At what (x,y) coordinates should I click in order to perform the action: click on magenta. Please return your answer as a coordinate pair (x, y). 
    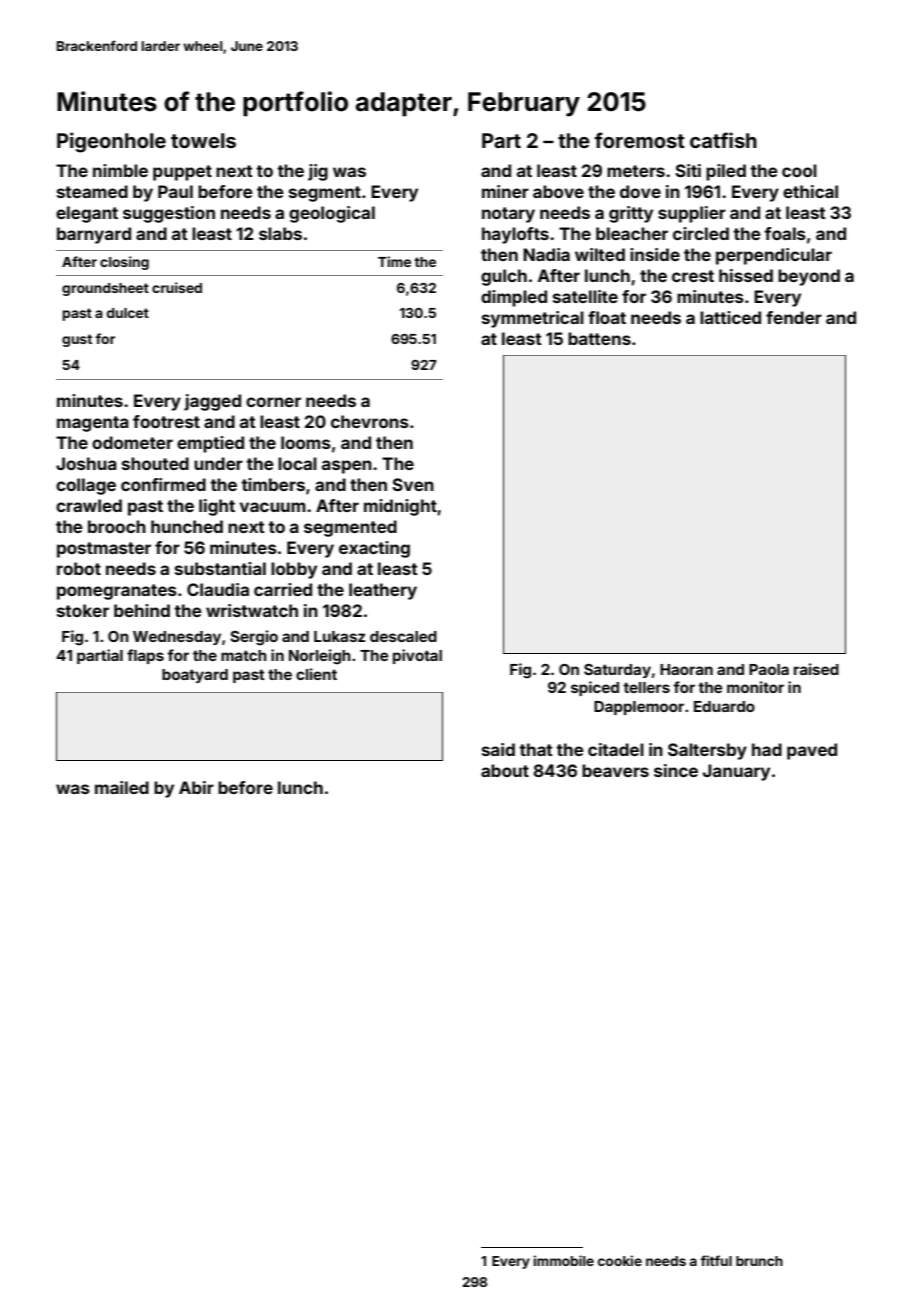
    Looking at the image, I should click on (93, 424).
